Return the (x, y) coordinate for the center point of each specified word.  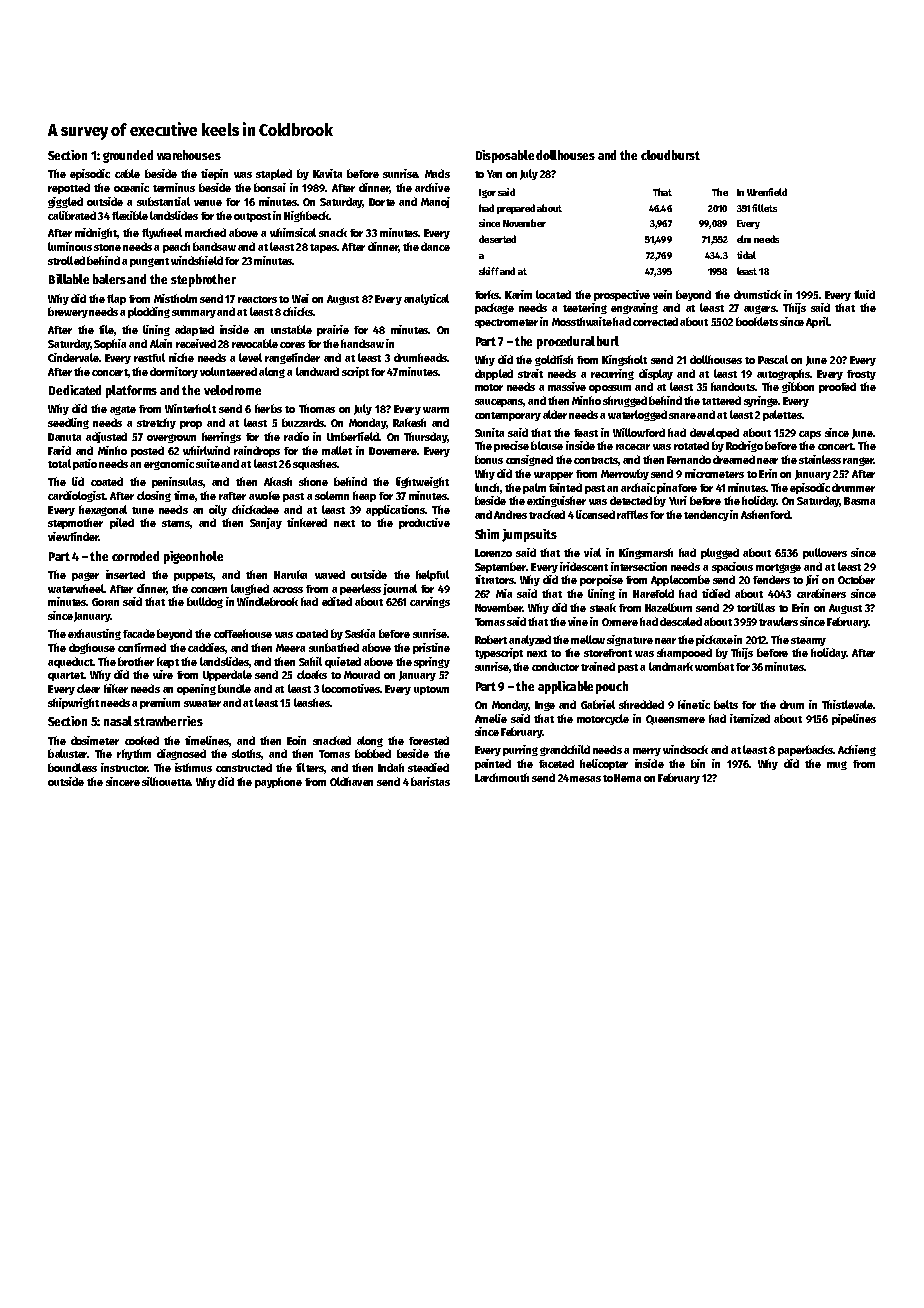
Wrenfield (767, 192)
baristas (430, 781)
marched (205, 232)
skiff (489, 271)
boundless (72, 767)
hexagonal (103, 510)
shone (313, 481)
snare (682, 416)
